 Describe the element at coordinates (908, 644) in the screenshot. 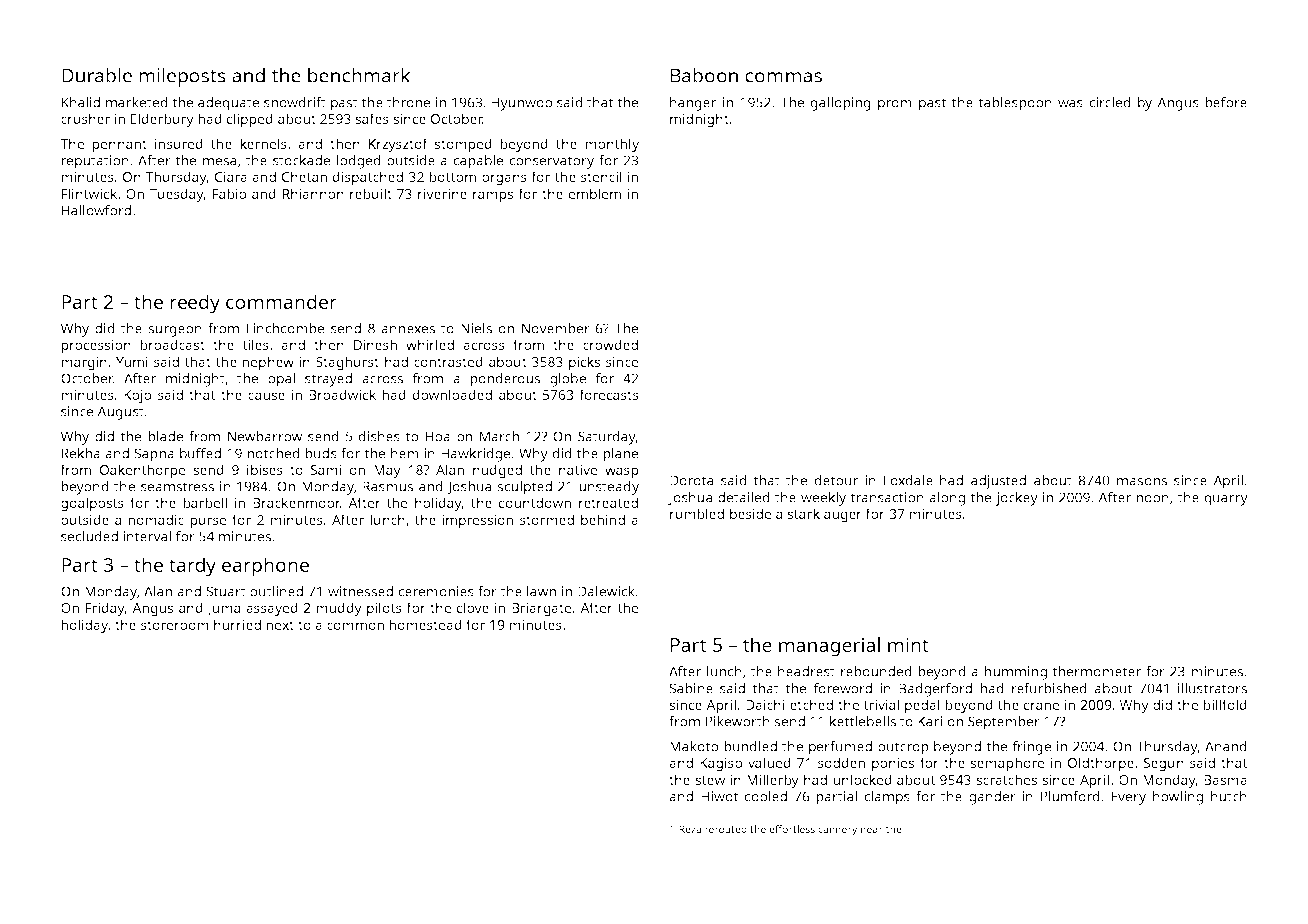

I see `mint` at that location.
